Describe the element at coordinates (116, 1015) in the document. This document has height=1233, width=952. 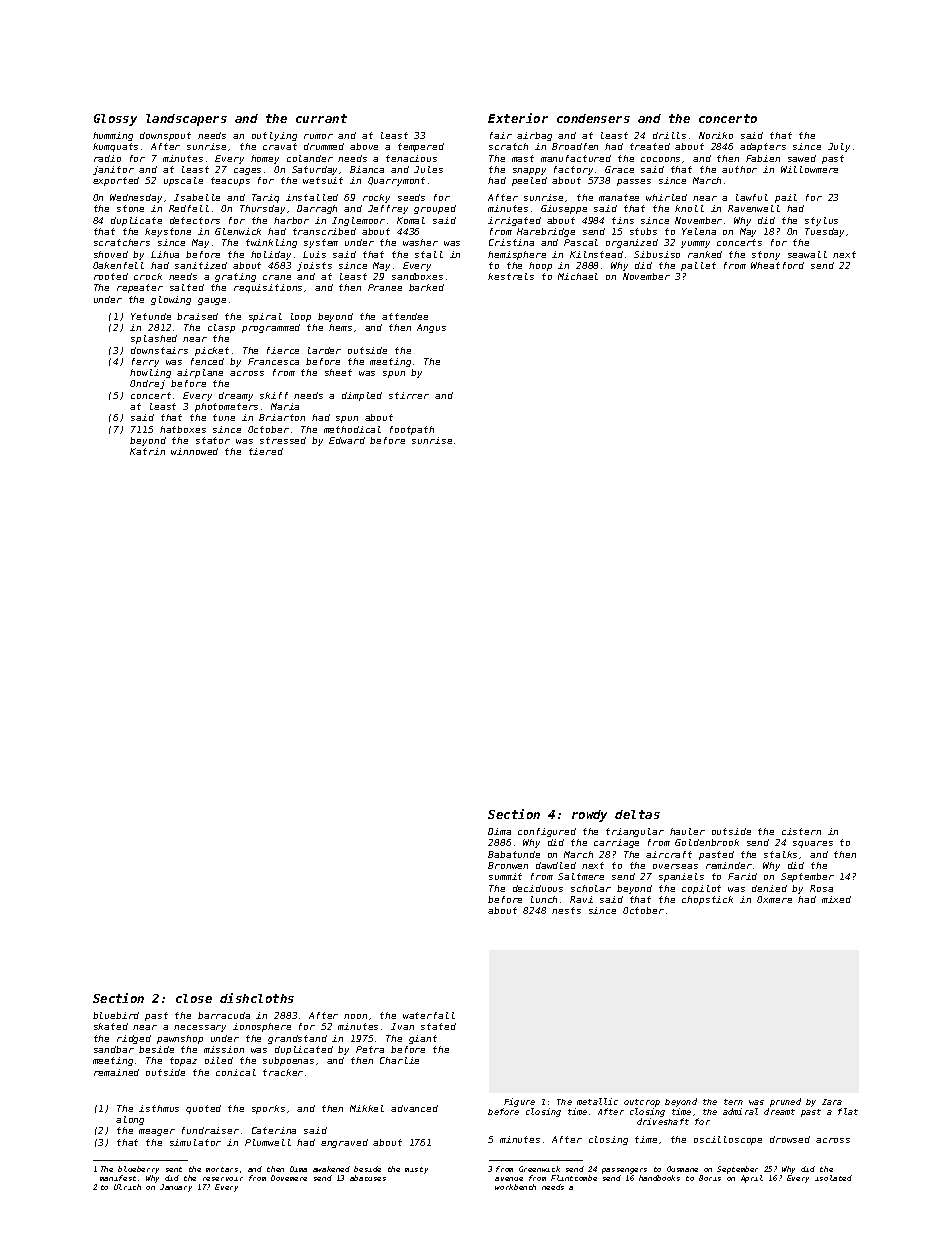
I see `bluebird` at that location.
